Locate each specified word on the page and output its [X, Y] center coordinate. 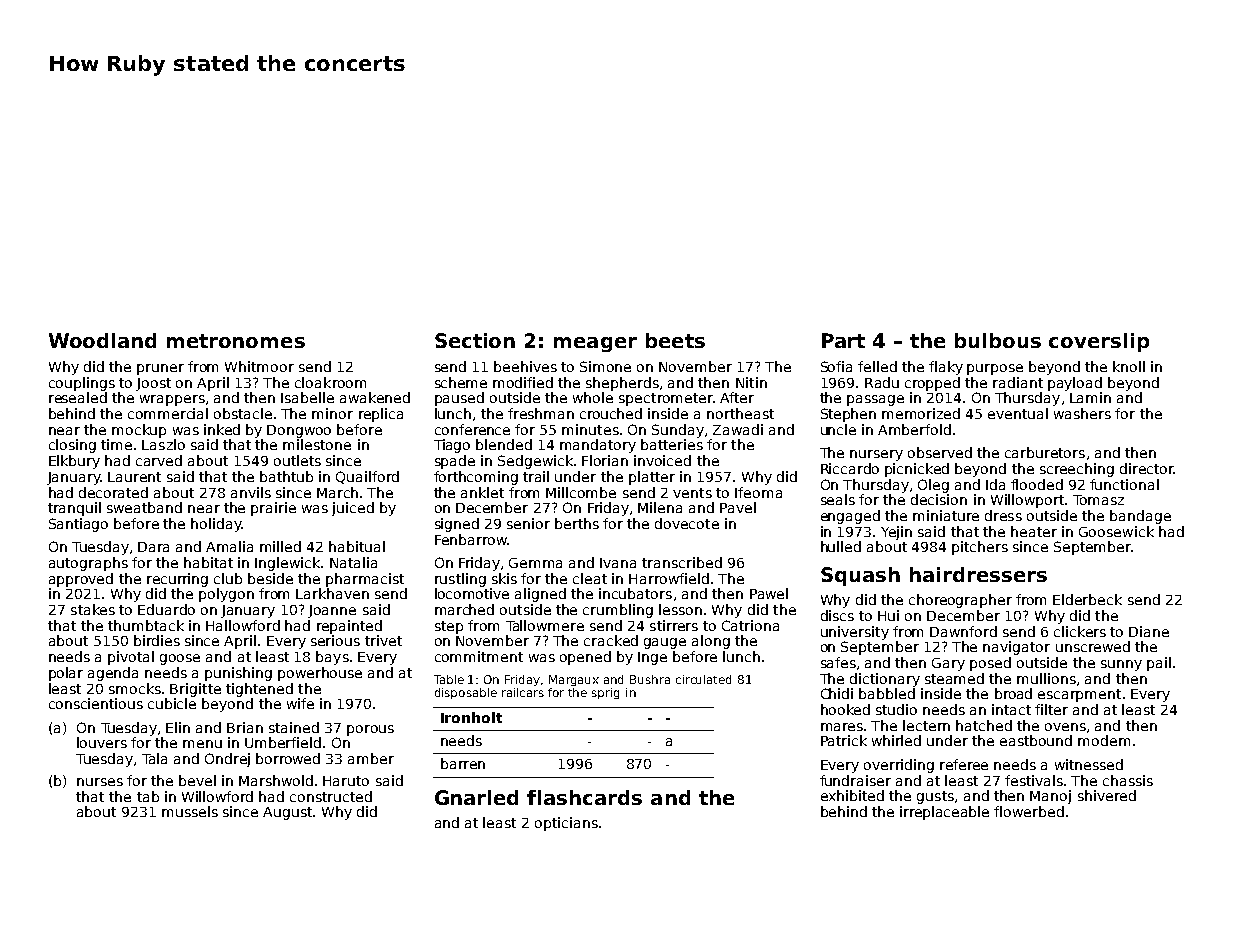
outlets [297, 460]
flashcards [584, 797]
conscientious [96, 703]
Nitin [751, 382]
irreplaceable [944, 813]
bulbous [998, 340]
